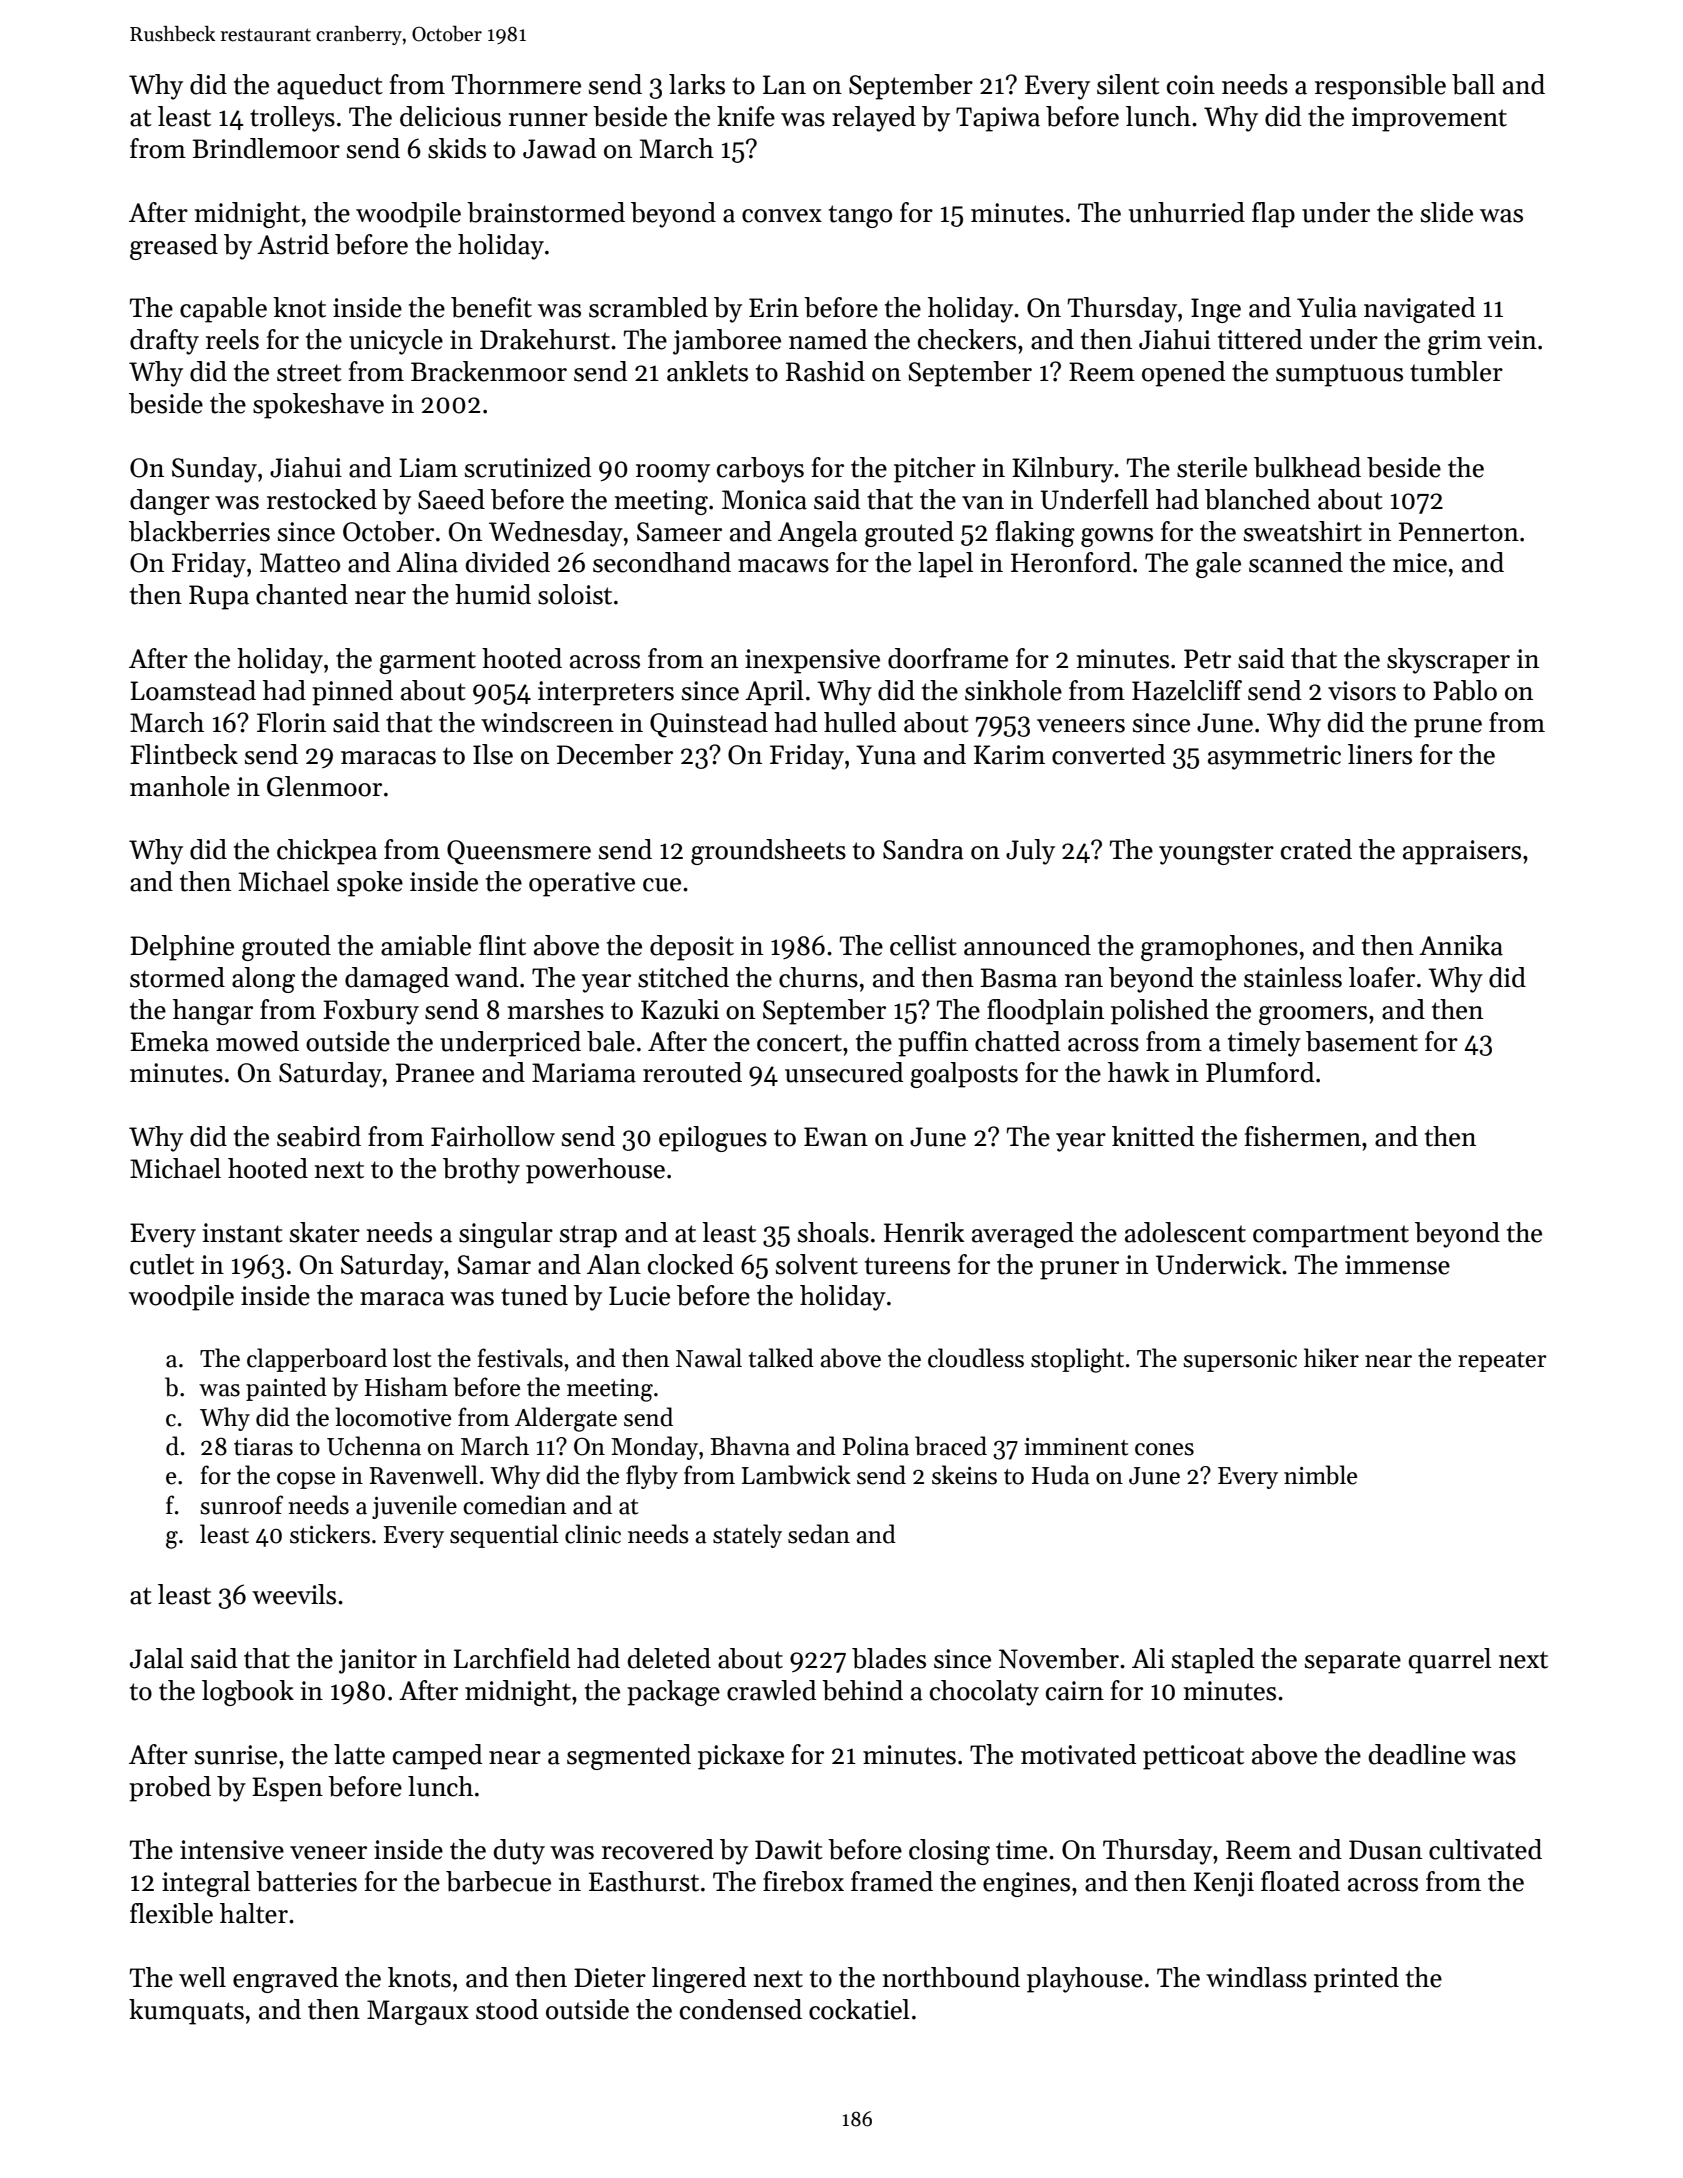 This screenshot has height=2178, width=1683. What do you see at coordinates (889, 1658) in the screenshot?
I see `blades` at bounding box center [889, 1658].
